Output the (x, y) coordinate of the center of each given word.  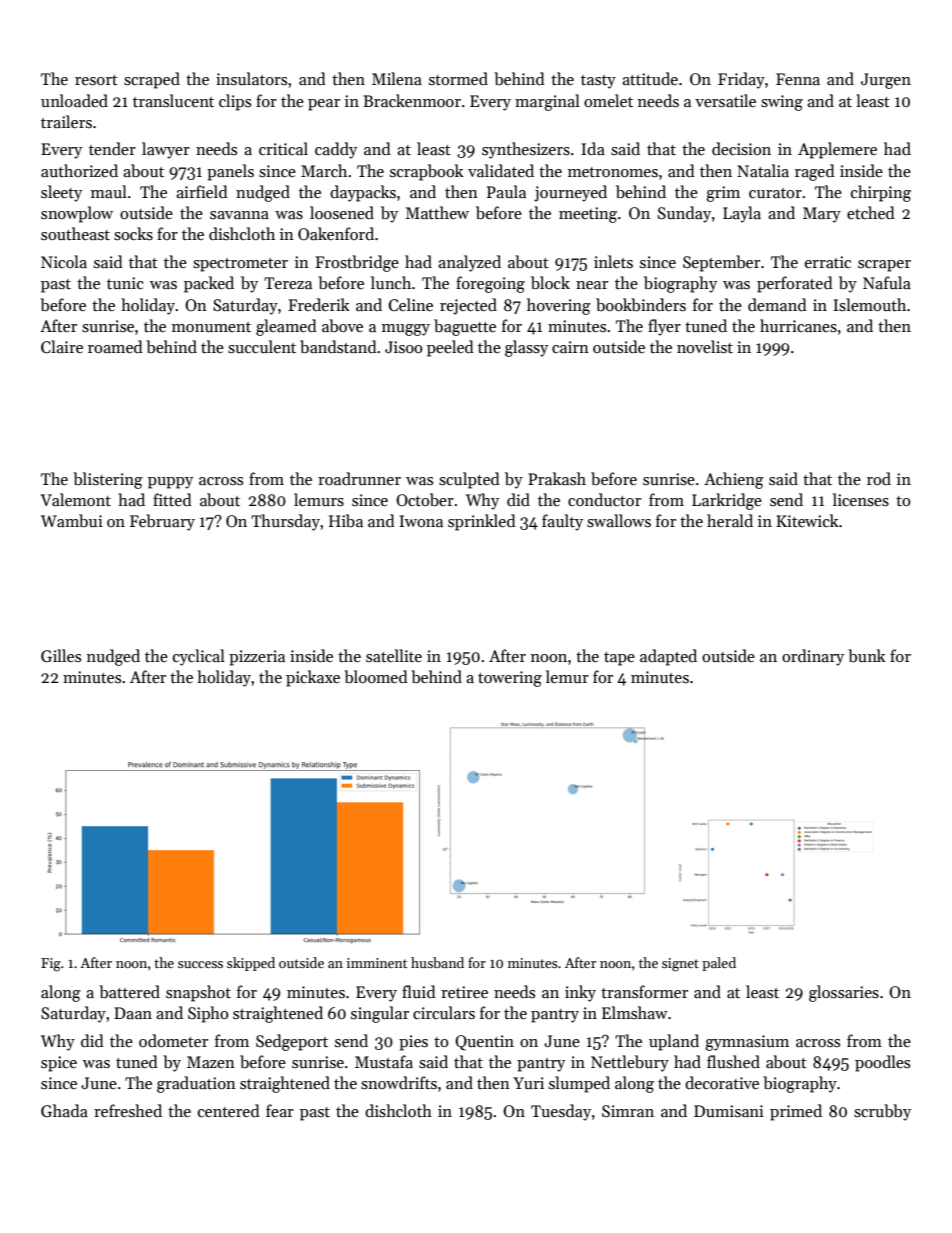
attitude (650, 78)
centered (229, 1110)
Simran (628, 1111)
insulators (251, 78)
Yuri (528, 1083)
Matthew (437, 212)
